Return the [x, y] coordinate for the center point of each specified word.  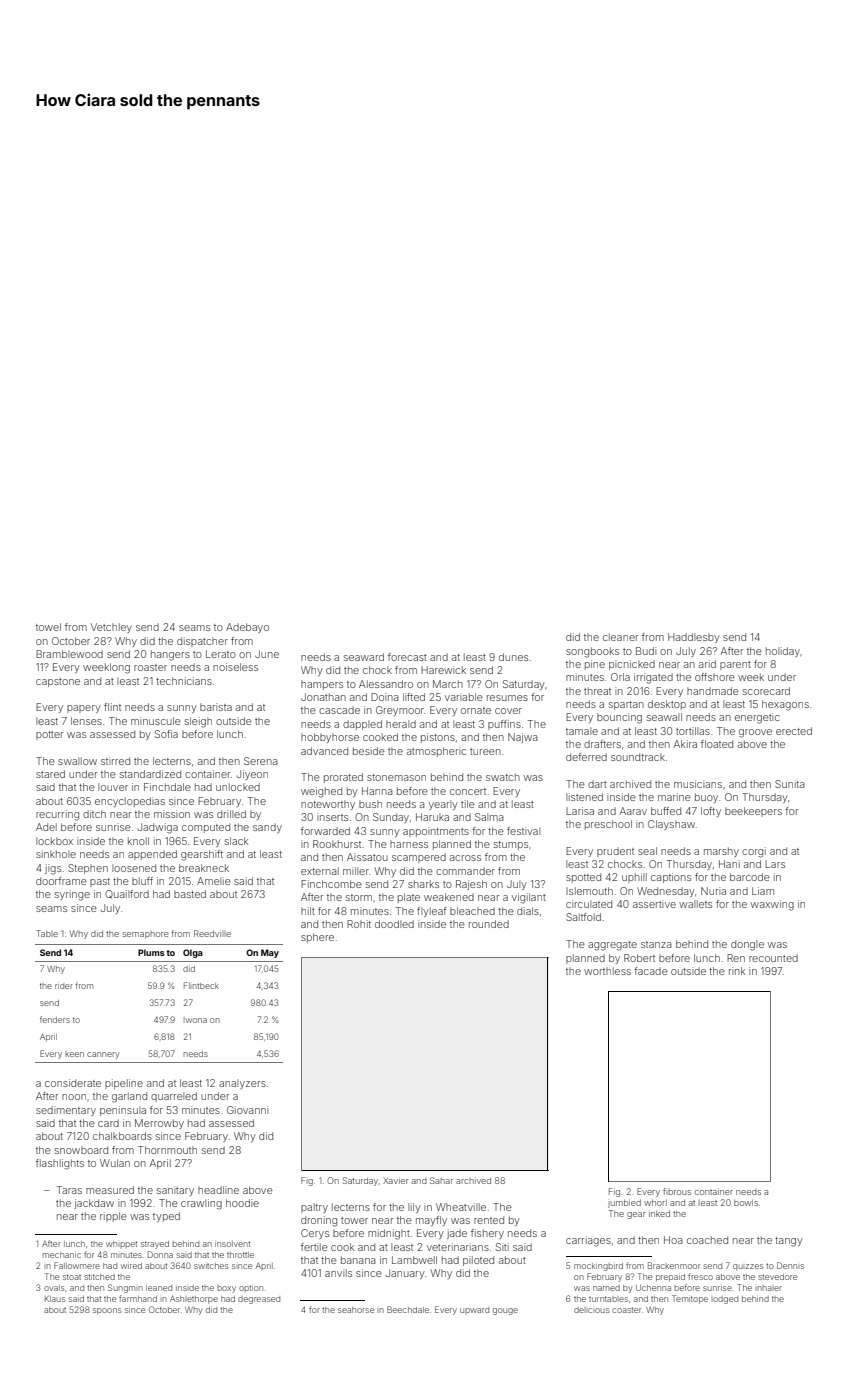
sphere [317, 938]
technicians [184, 681]
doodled [394, 924]
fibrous [677, 1191]
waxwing [772, 905]
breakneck [204, 868]
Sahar [441, 1180]
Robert [639, 958]
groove [755, 733]
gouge [505, 1311]
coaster [626, 1310]
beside [369, 751]
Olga [193, 953]
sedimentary [66, 1111]
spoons [107, 1311]
